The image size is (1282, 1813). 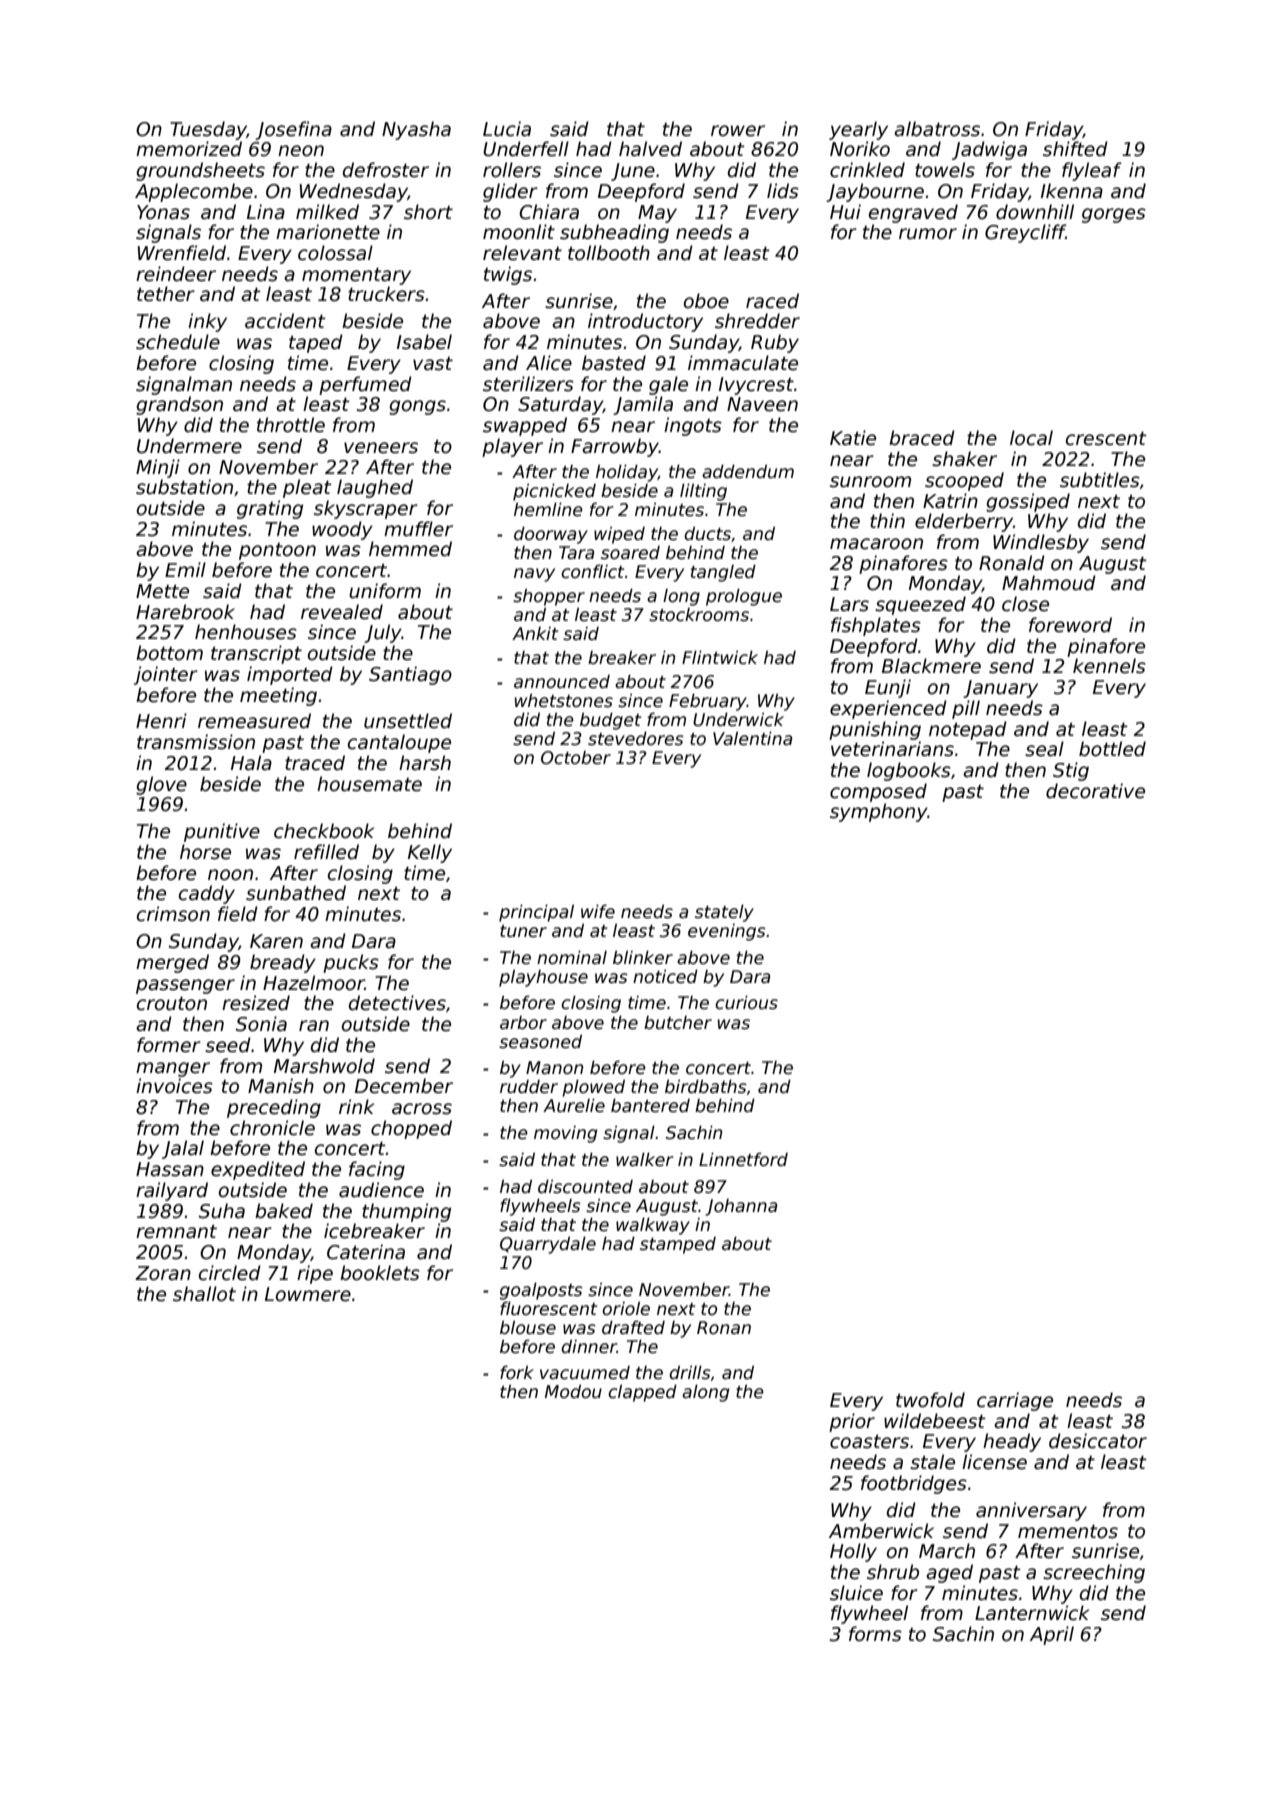 I want to click on shallot, so click(x=204, y=1294).
